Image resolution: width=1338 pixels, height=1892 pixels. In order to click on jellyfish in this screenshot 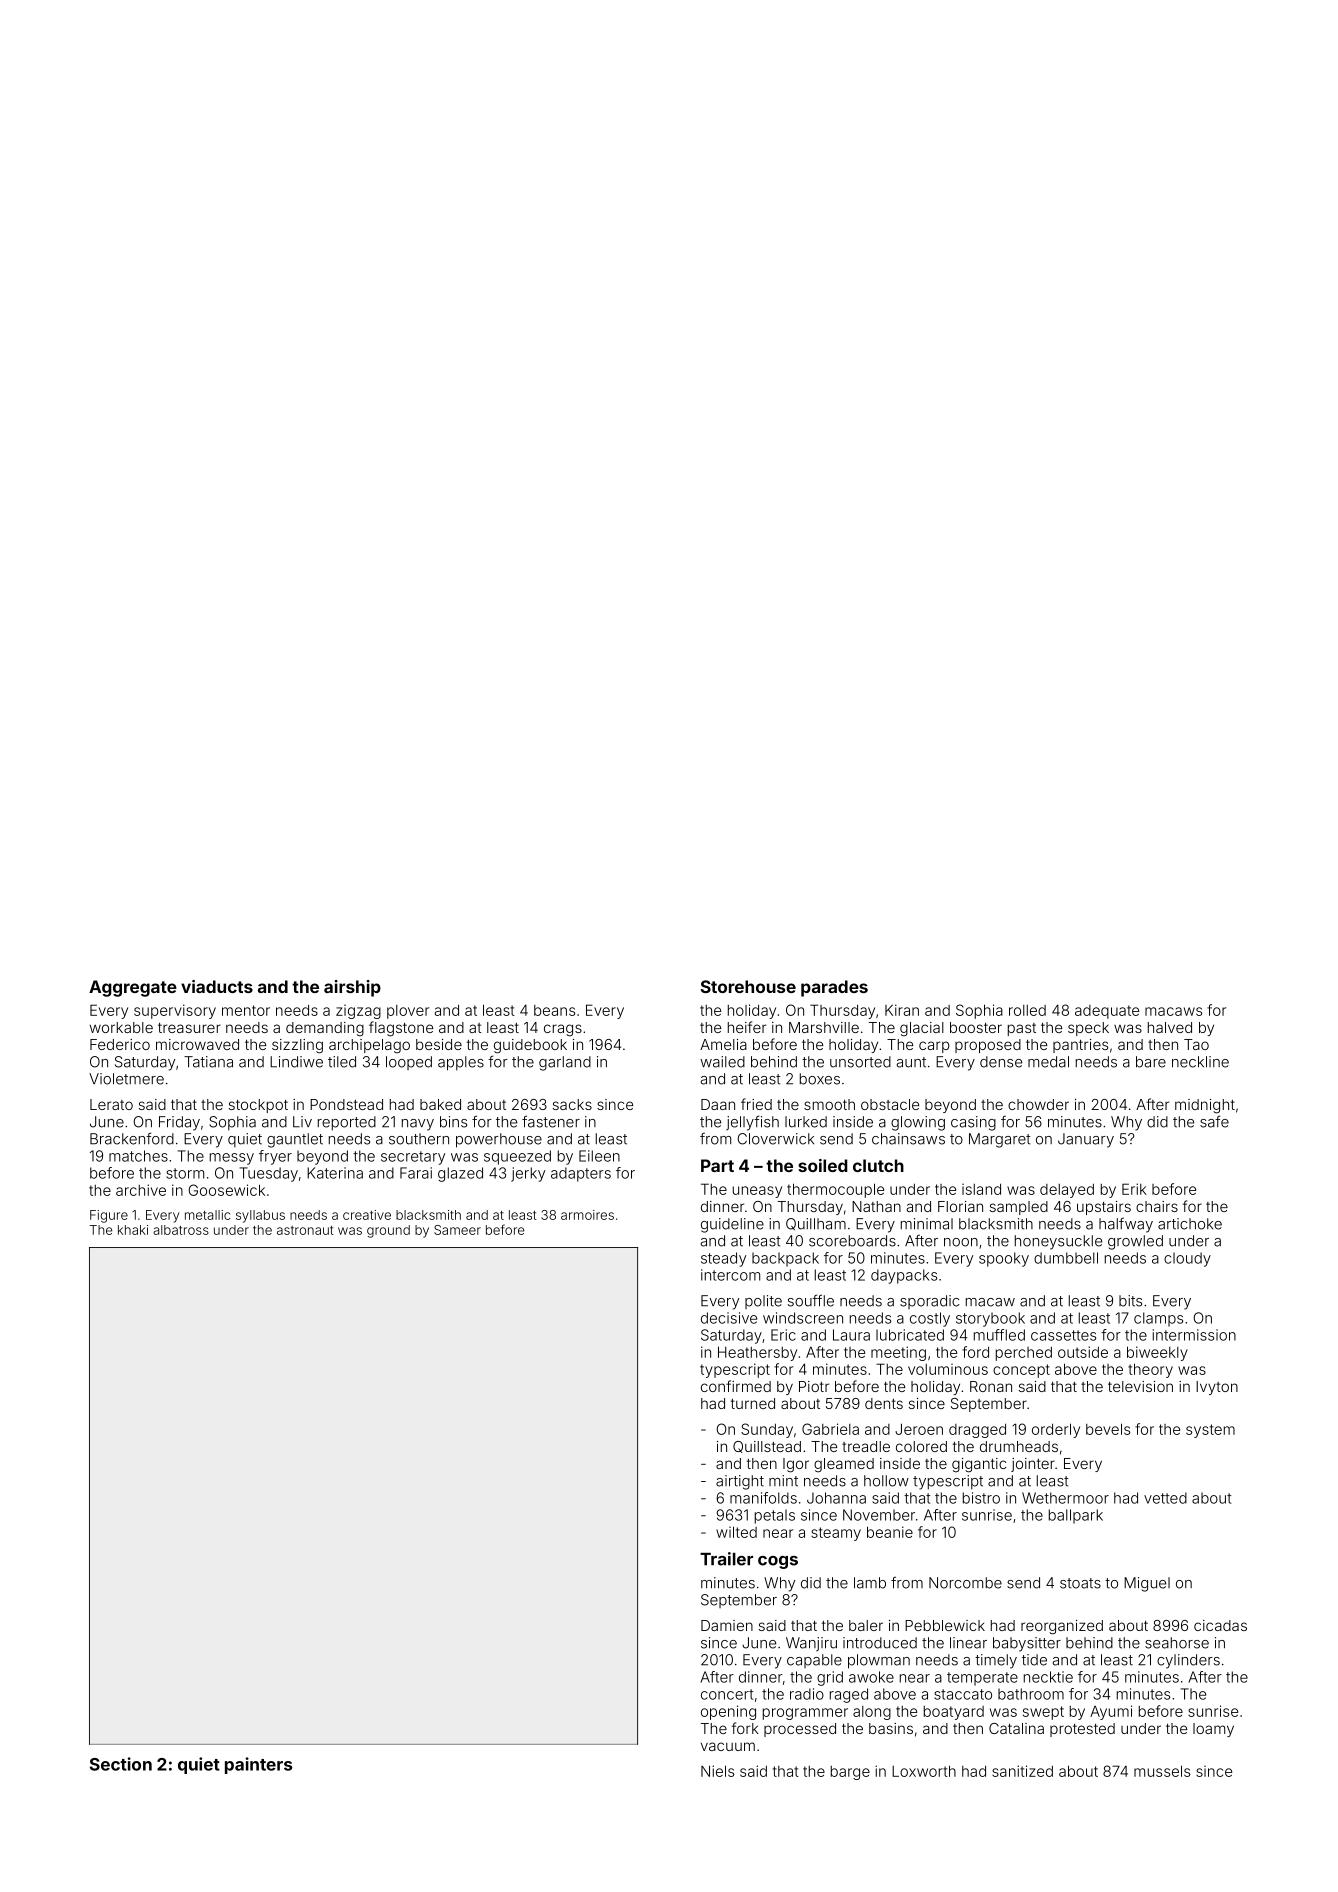, I will do `click(752, 1123)`.
